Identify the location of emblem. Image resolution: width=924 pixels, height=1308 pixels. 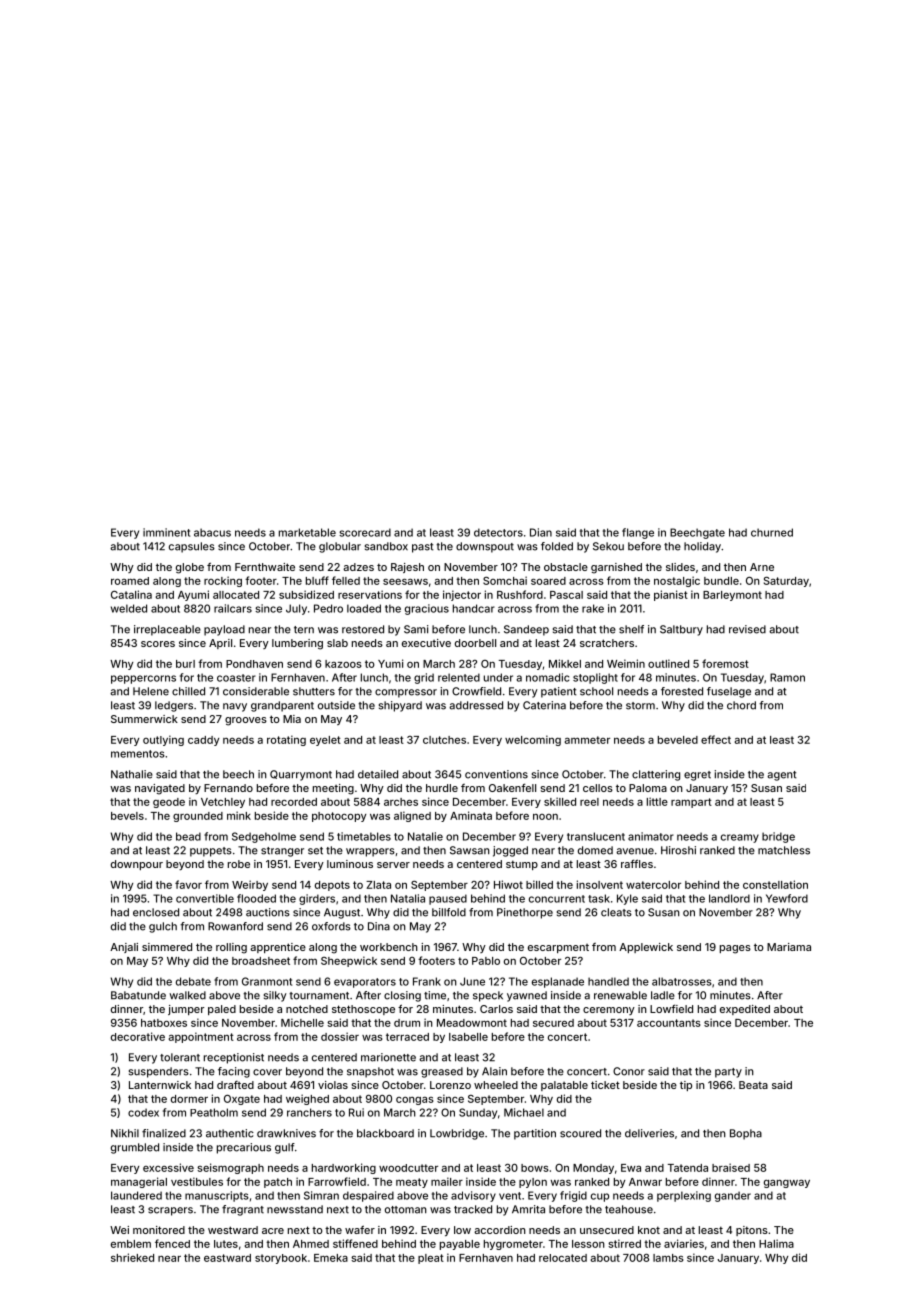
(131, 1244).
